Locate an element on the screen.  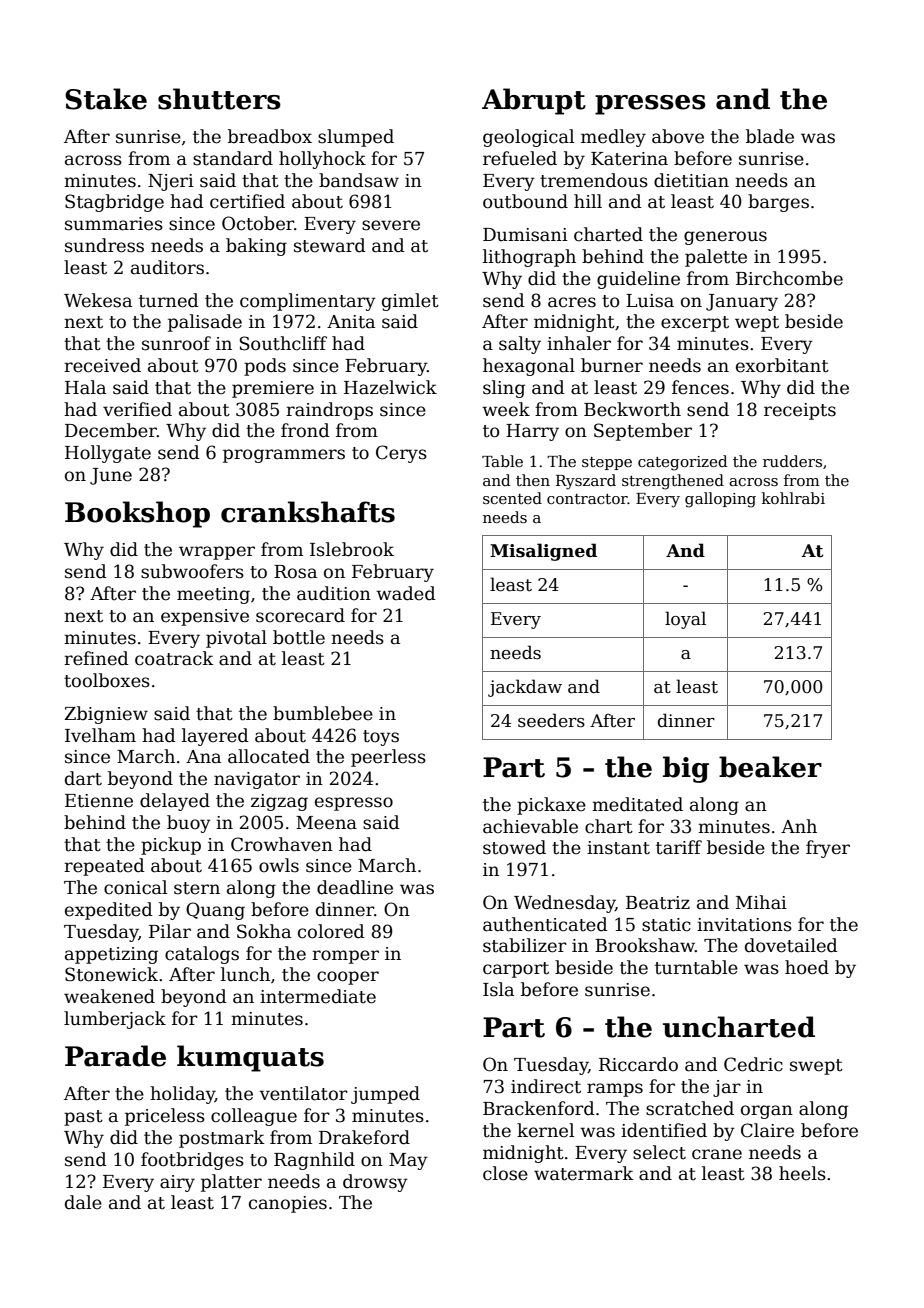
Anh is located at coordinates (799, 826).
